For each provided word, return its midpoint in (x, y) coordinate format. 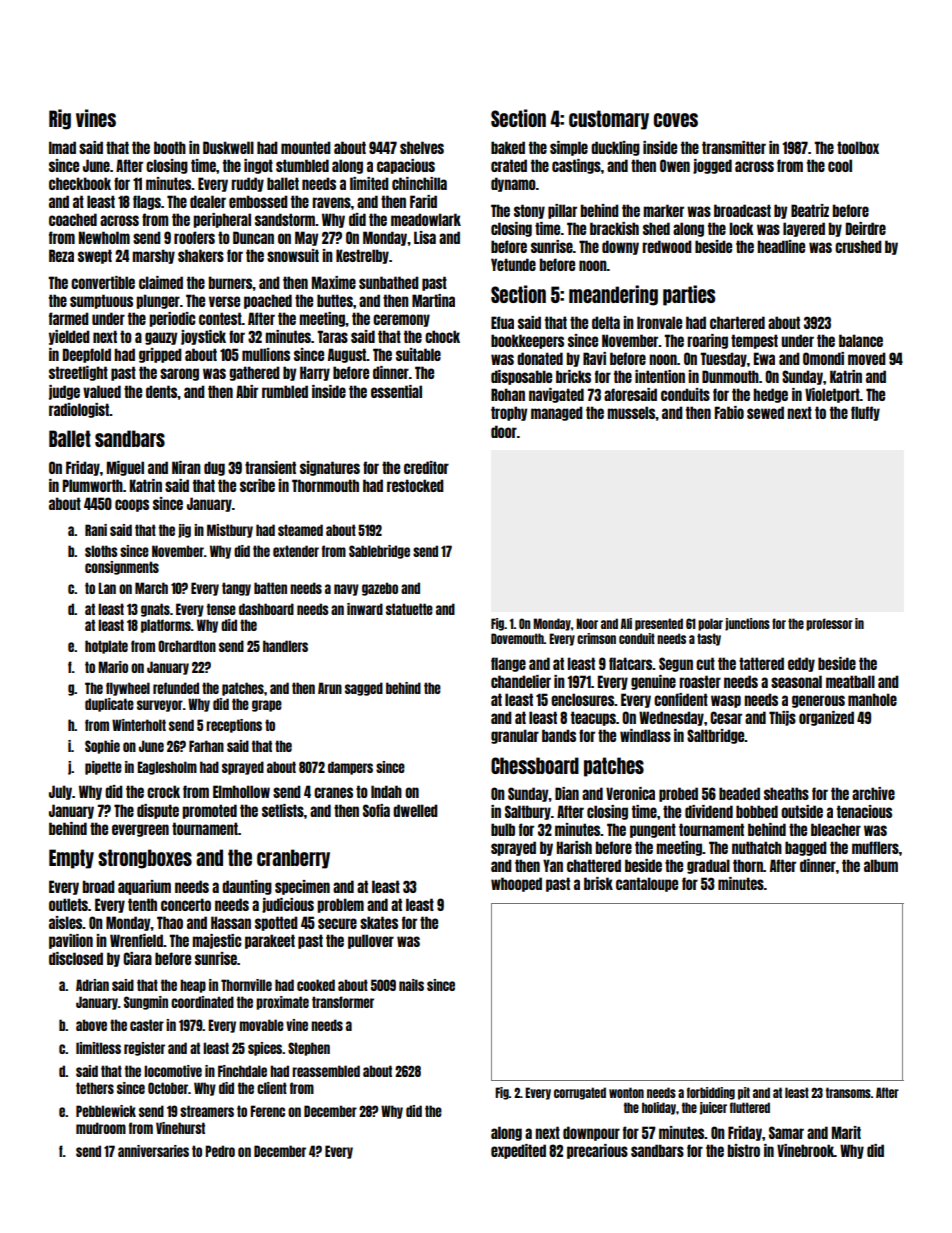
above (91, 1025)
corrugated (580, 1093)
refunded (176, 688)
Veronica (630, 793)
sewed (765, 412)
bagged (806, 848)
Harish (574, 847)
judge (64, 392)
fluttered (750, 1107)
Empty (71, 859)
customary (609, 120)
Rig (60, 119)
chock (442, 336)
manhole (872, 699)
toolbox (858, 147)
